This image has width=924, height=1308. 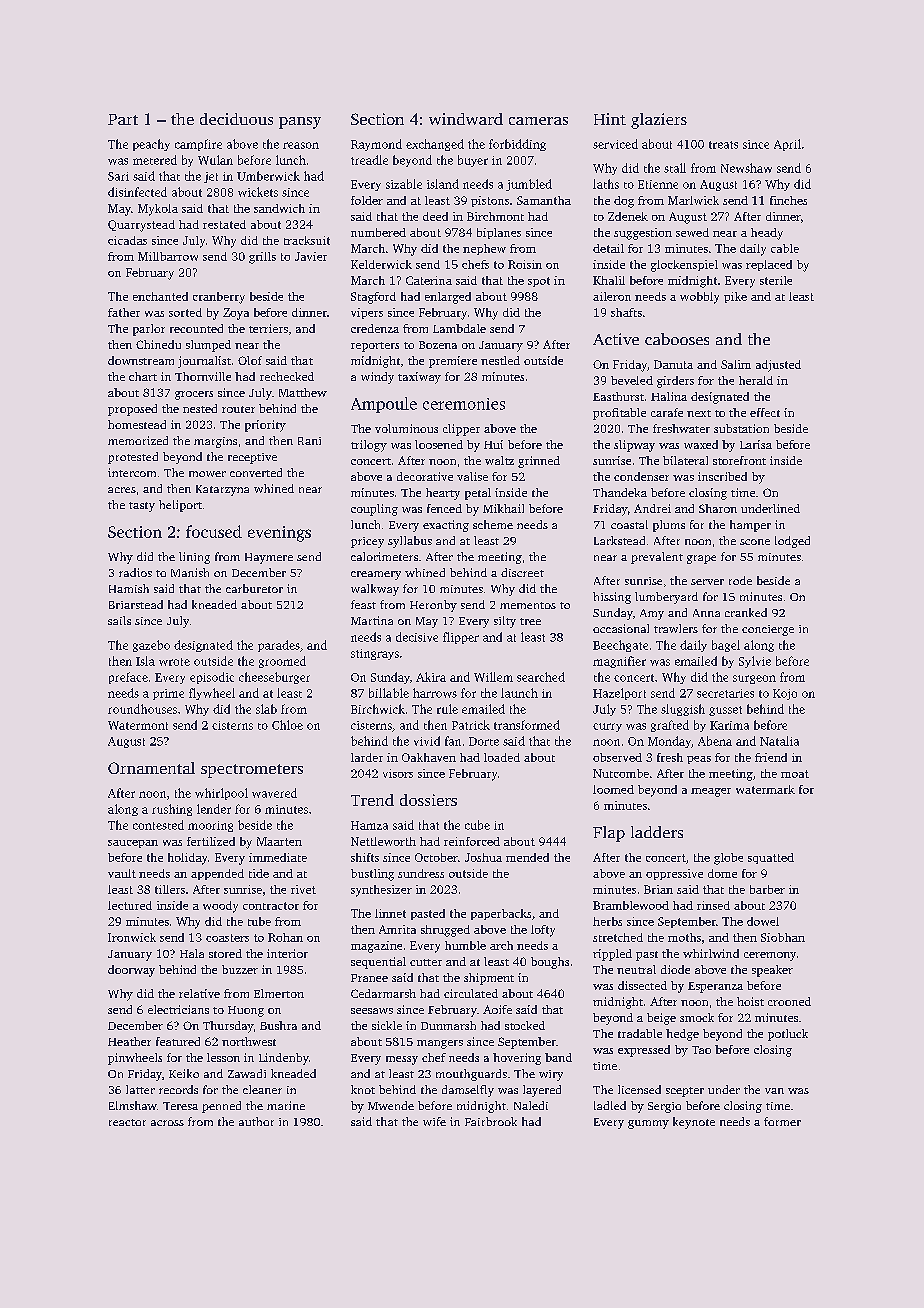 What do you see at coordinates (135, 572) in the image?
I see `radios` at bounding box center [135, 572].
